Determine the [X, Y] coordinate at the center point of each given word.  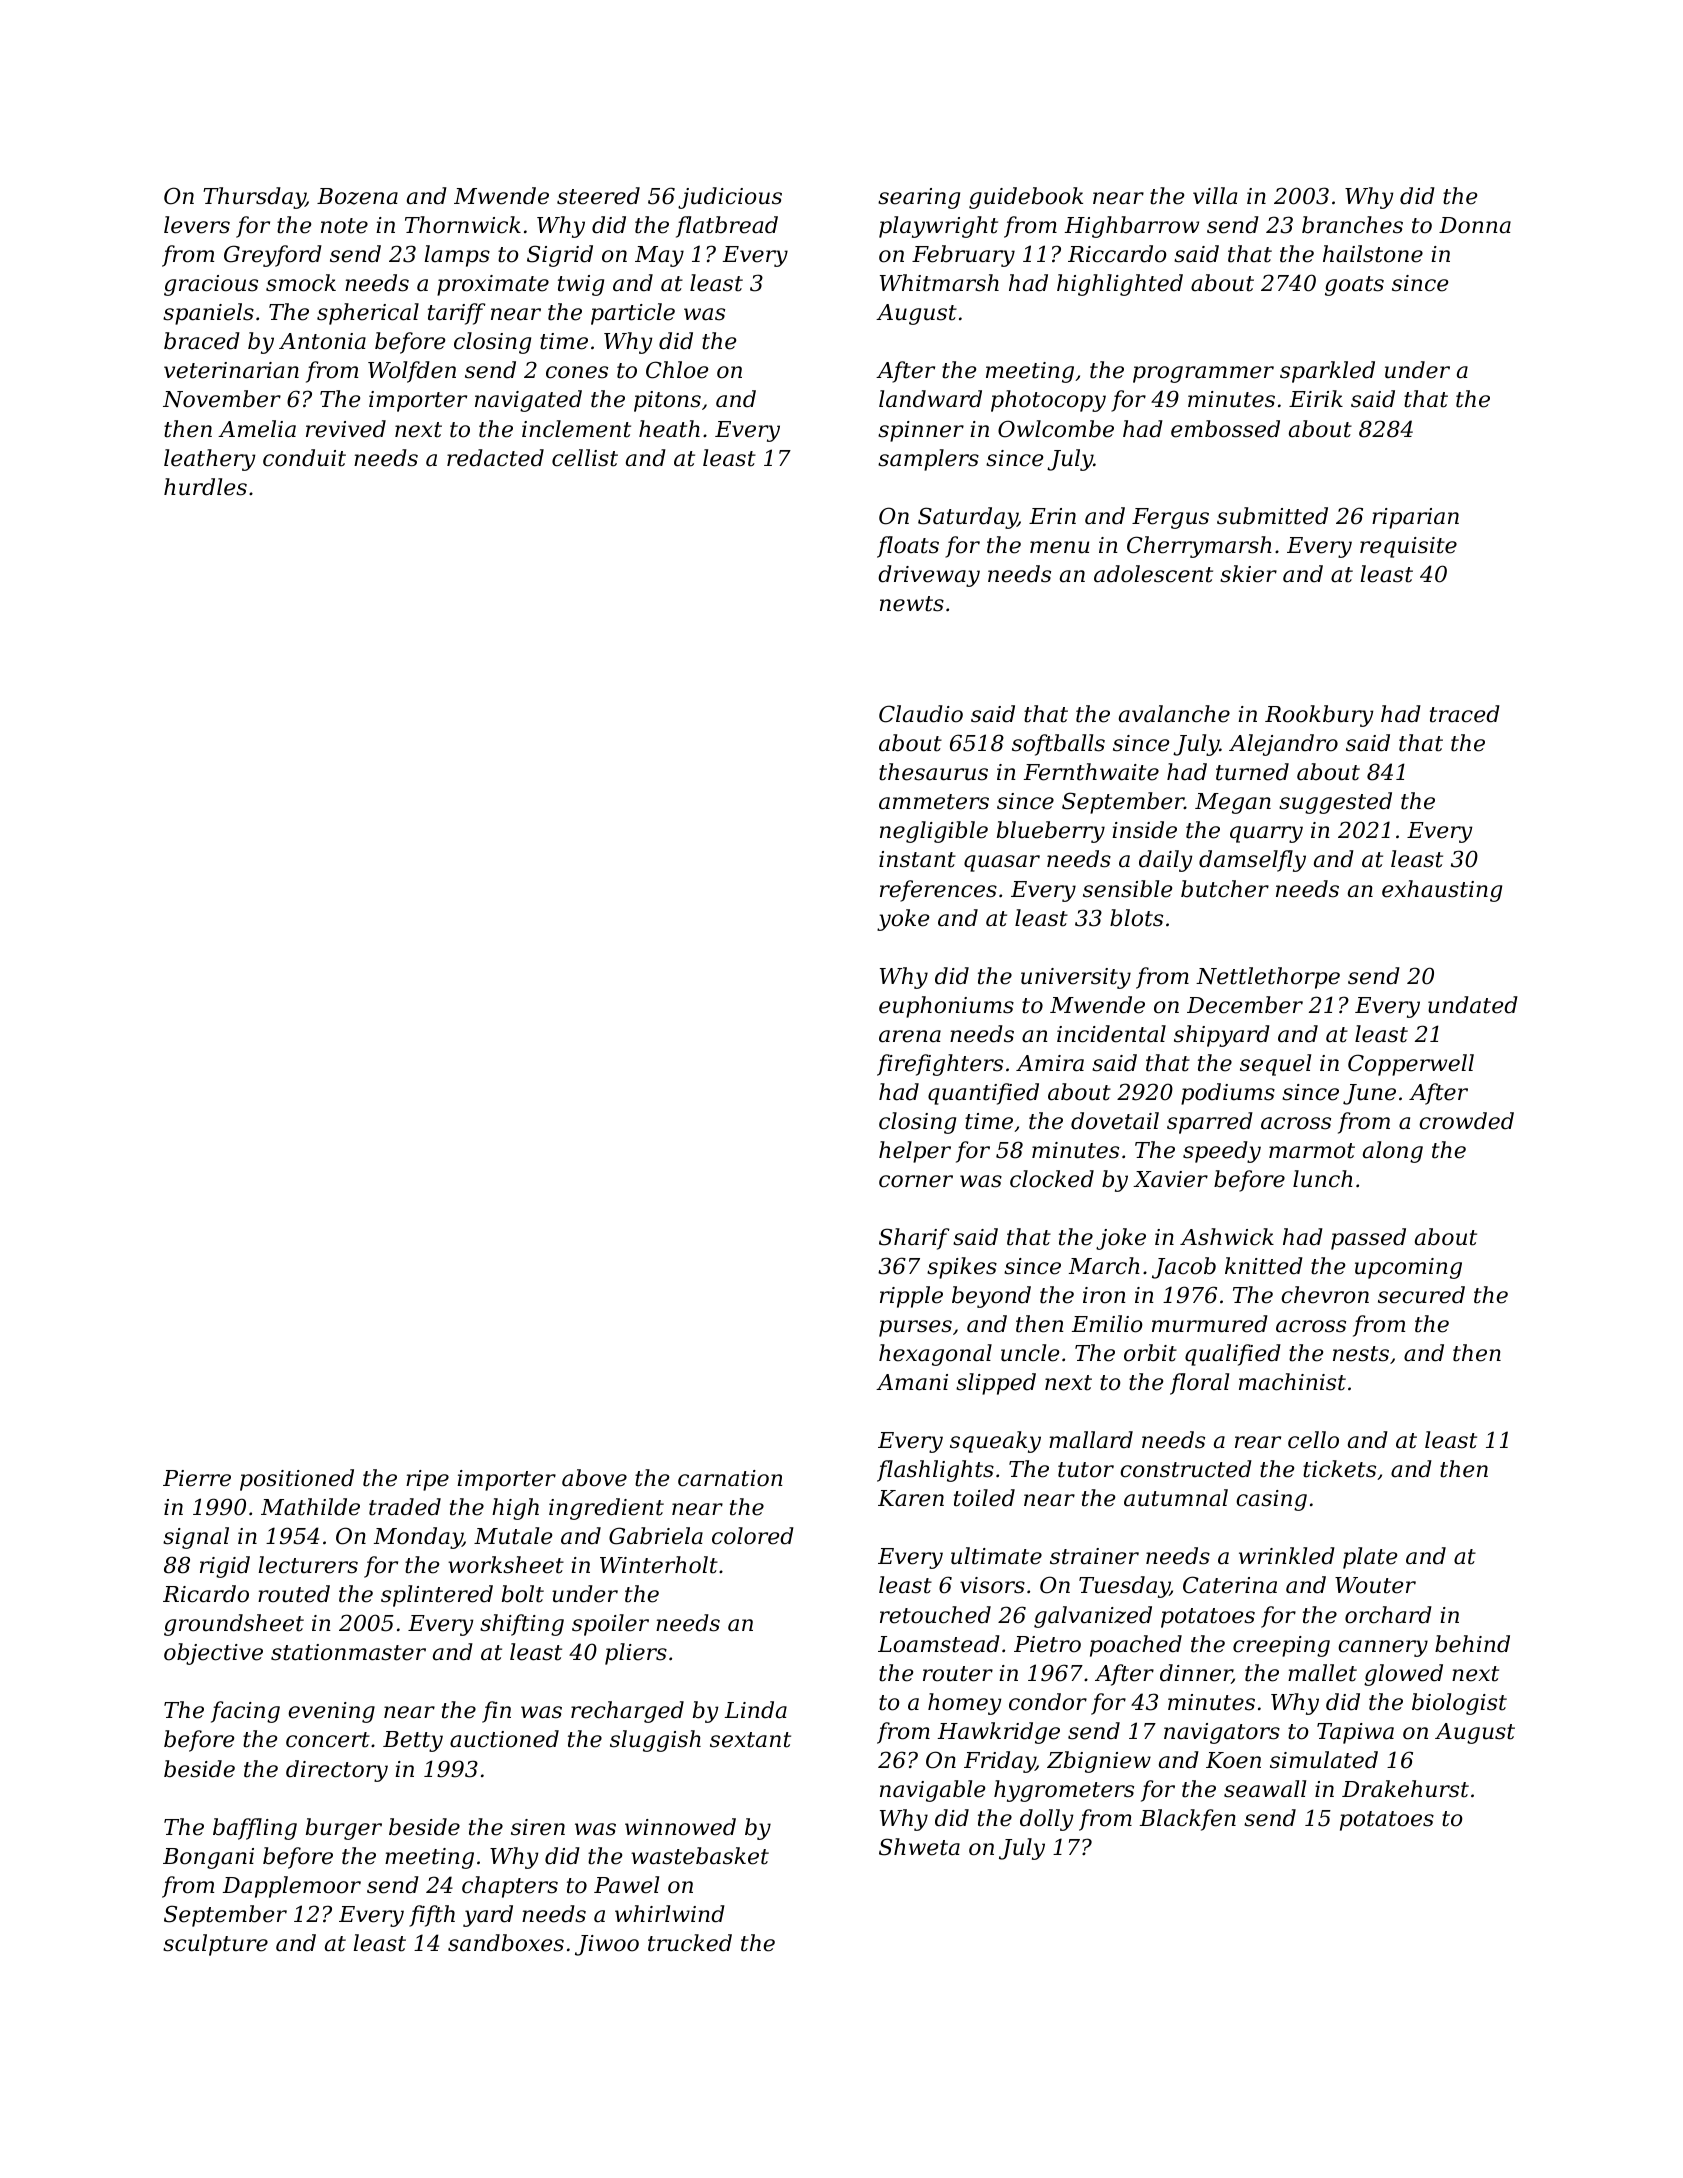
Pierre [197, 1478]
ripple [911, 1297]
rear [1258, 1442]
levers [197, 225]
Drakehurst [1405, 1789]
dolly [1046, 1820]
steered [598, 196]
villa [1215, 196]
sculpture [215, 1945]
